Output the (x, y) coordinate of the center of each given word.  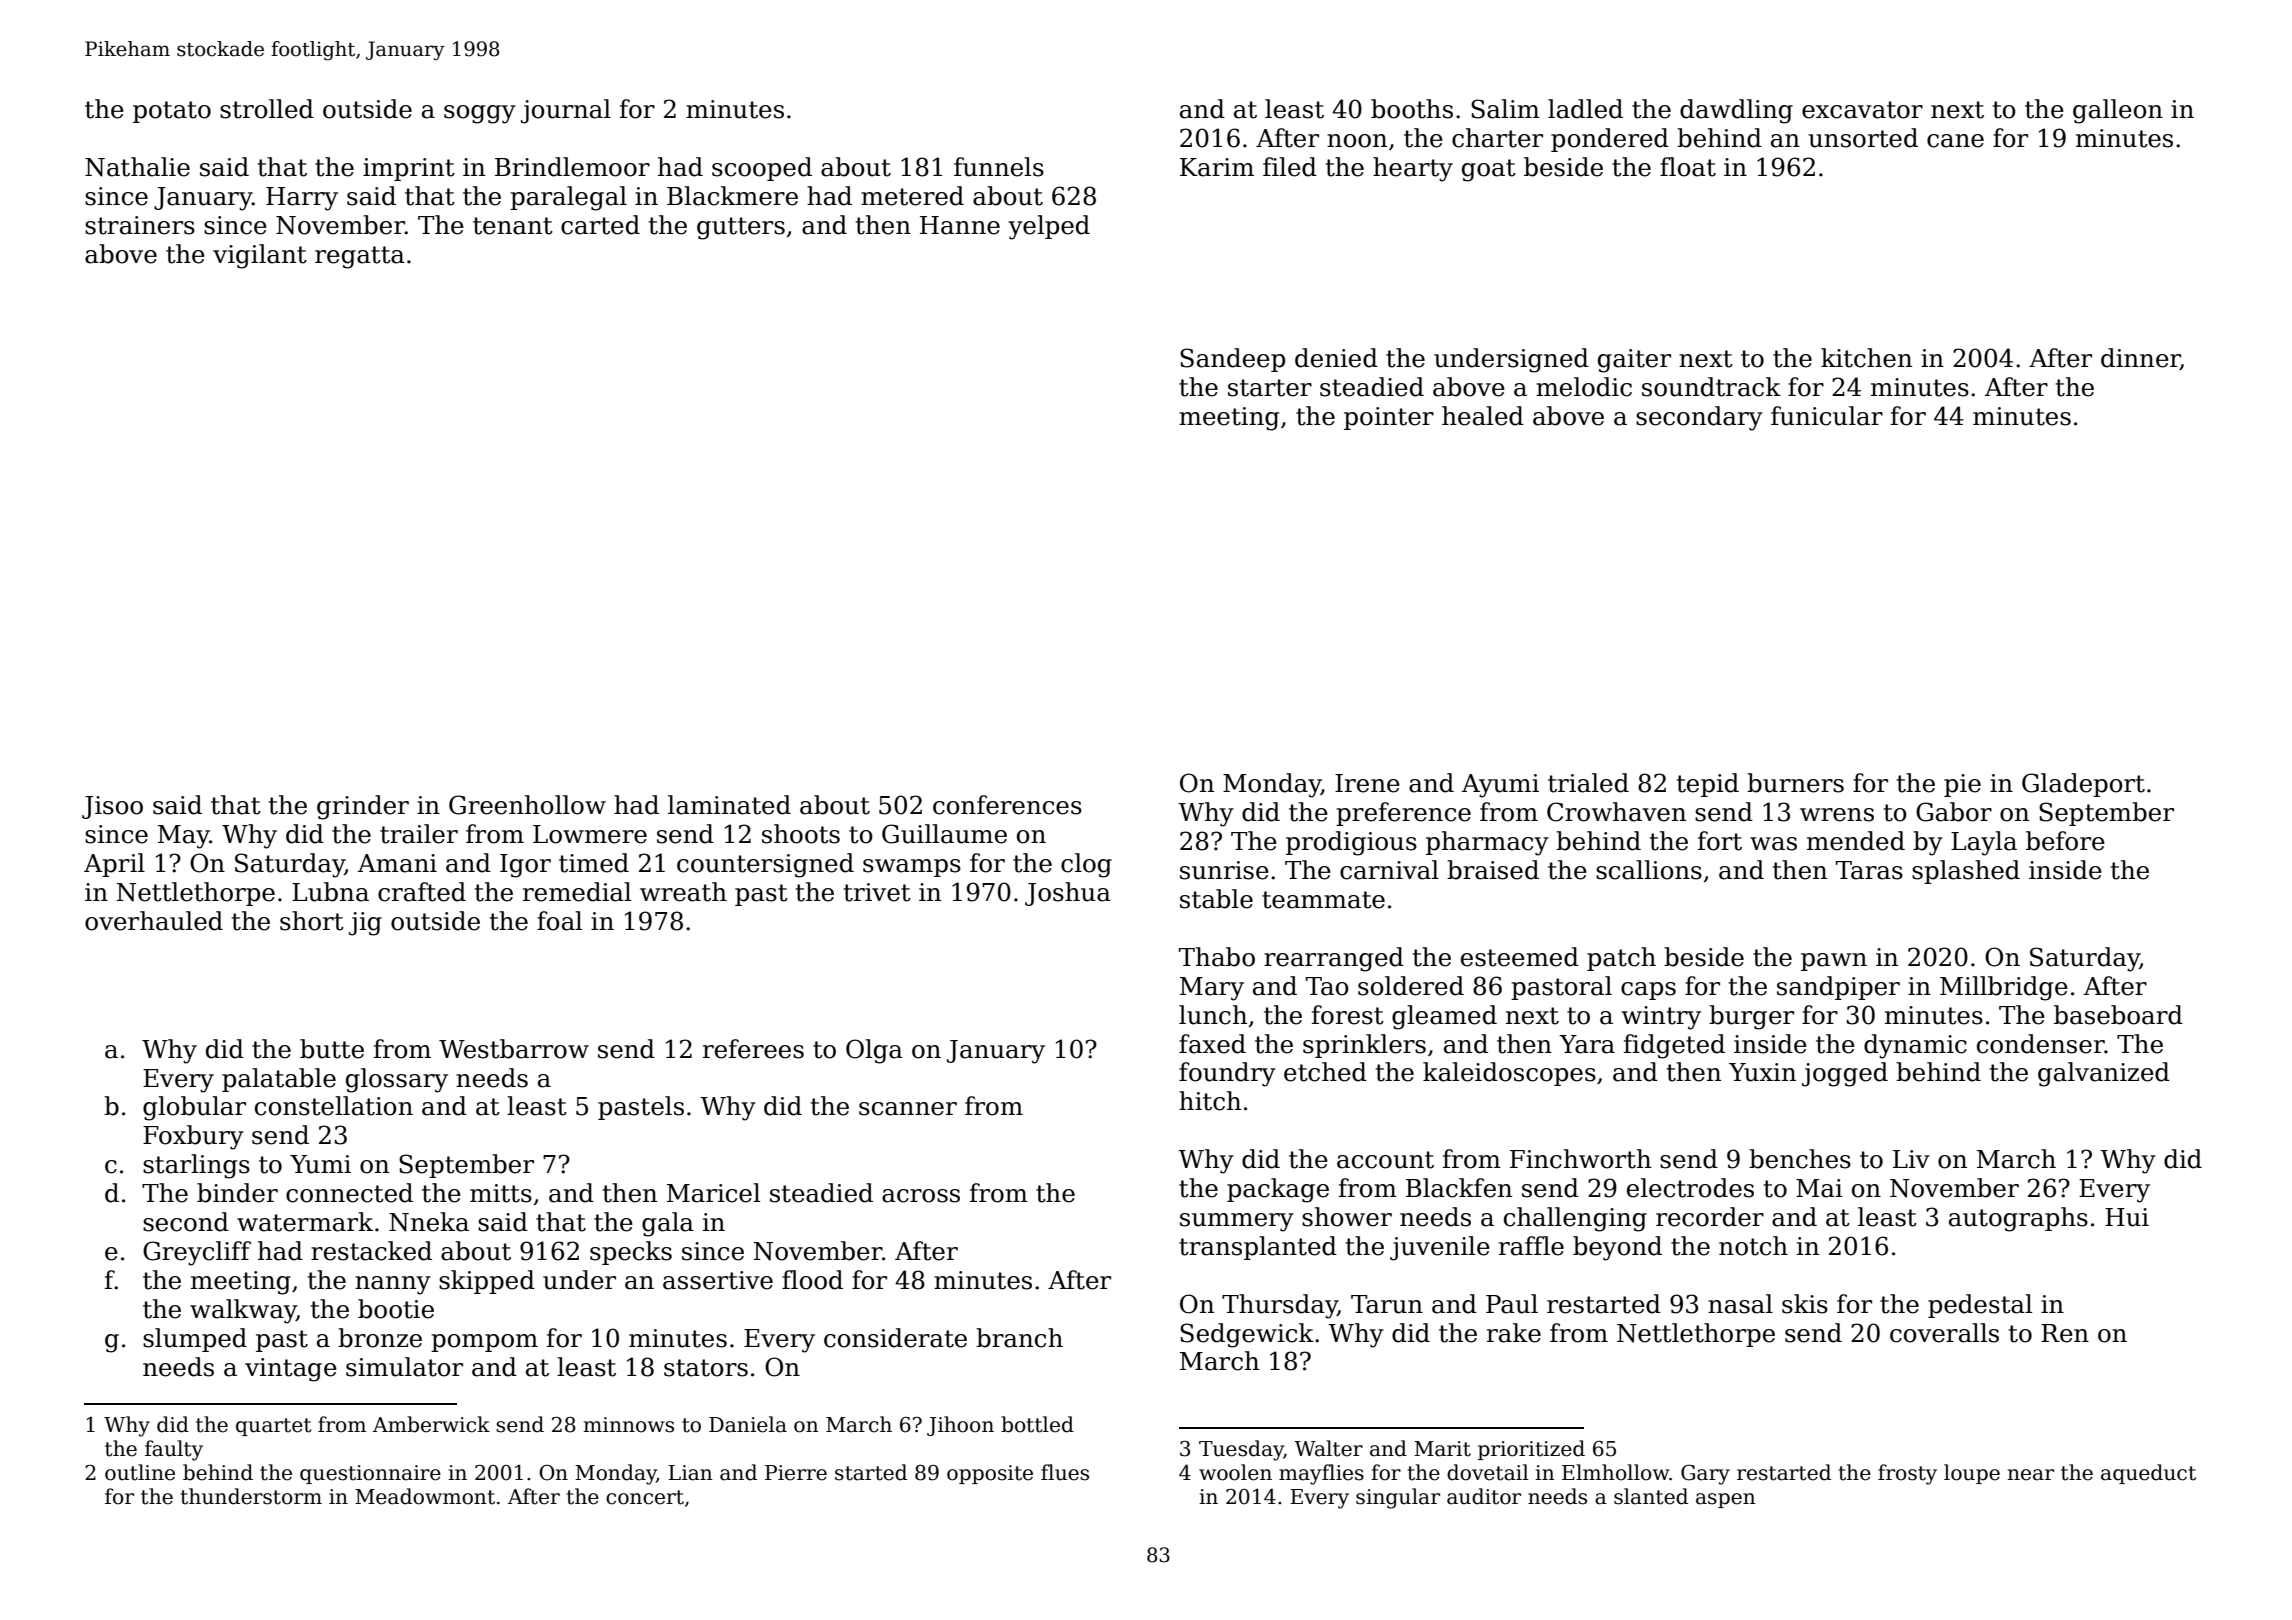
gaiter (1634, 361)
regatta (360, 257)
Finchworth (1580, 1159)
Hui (2127, 1217)
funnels (999, 167)
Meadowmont (425, 1496)
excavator (1862, 110)
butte (332, 1049)
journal (566, 111)
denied (1336, 358)
